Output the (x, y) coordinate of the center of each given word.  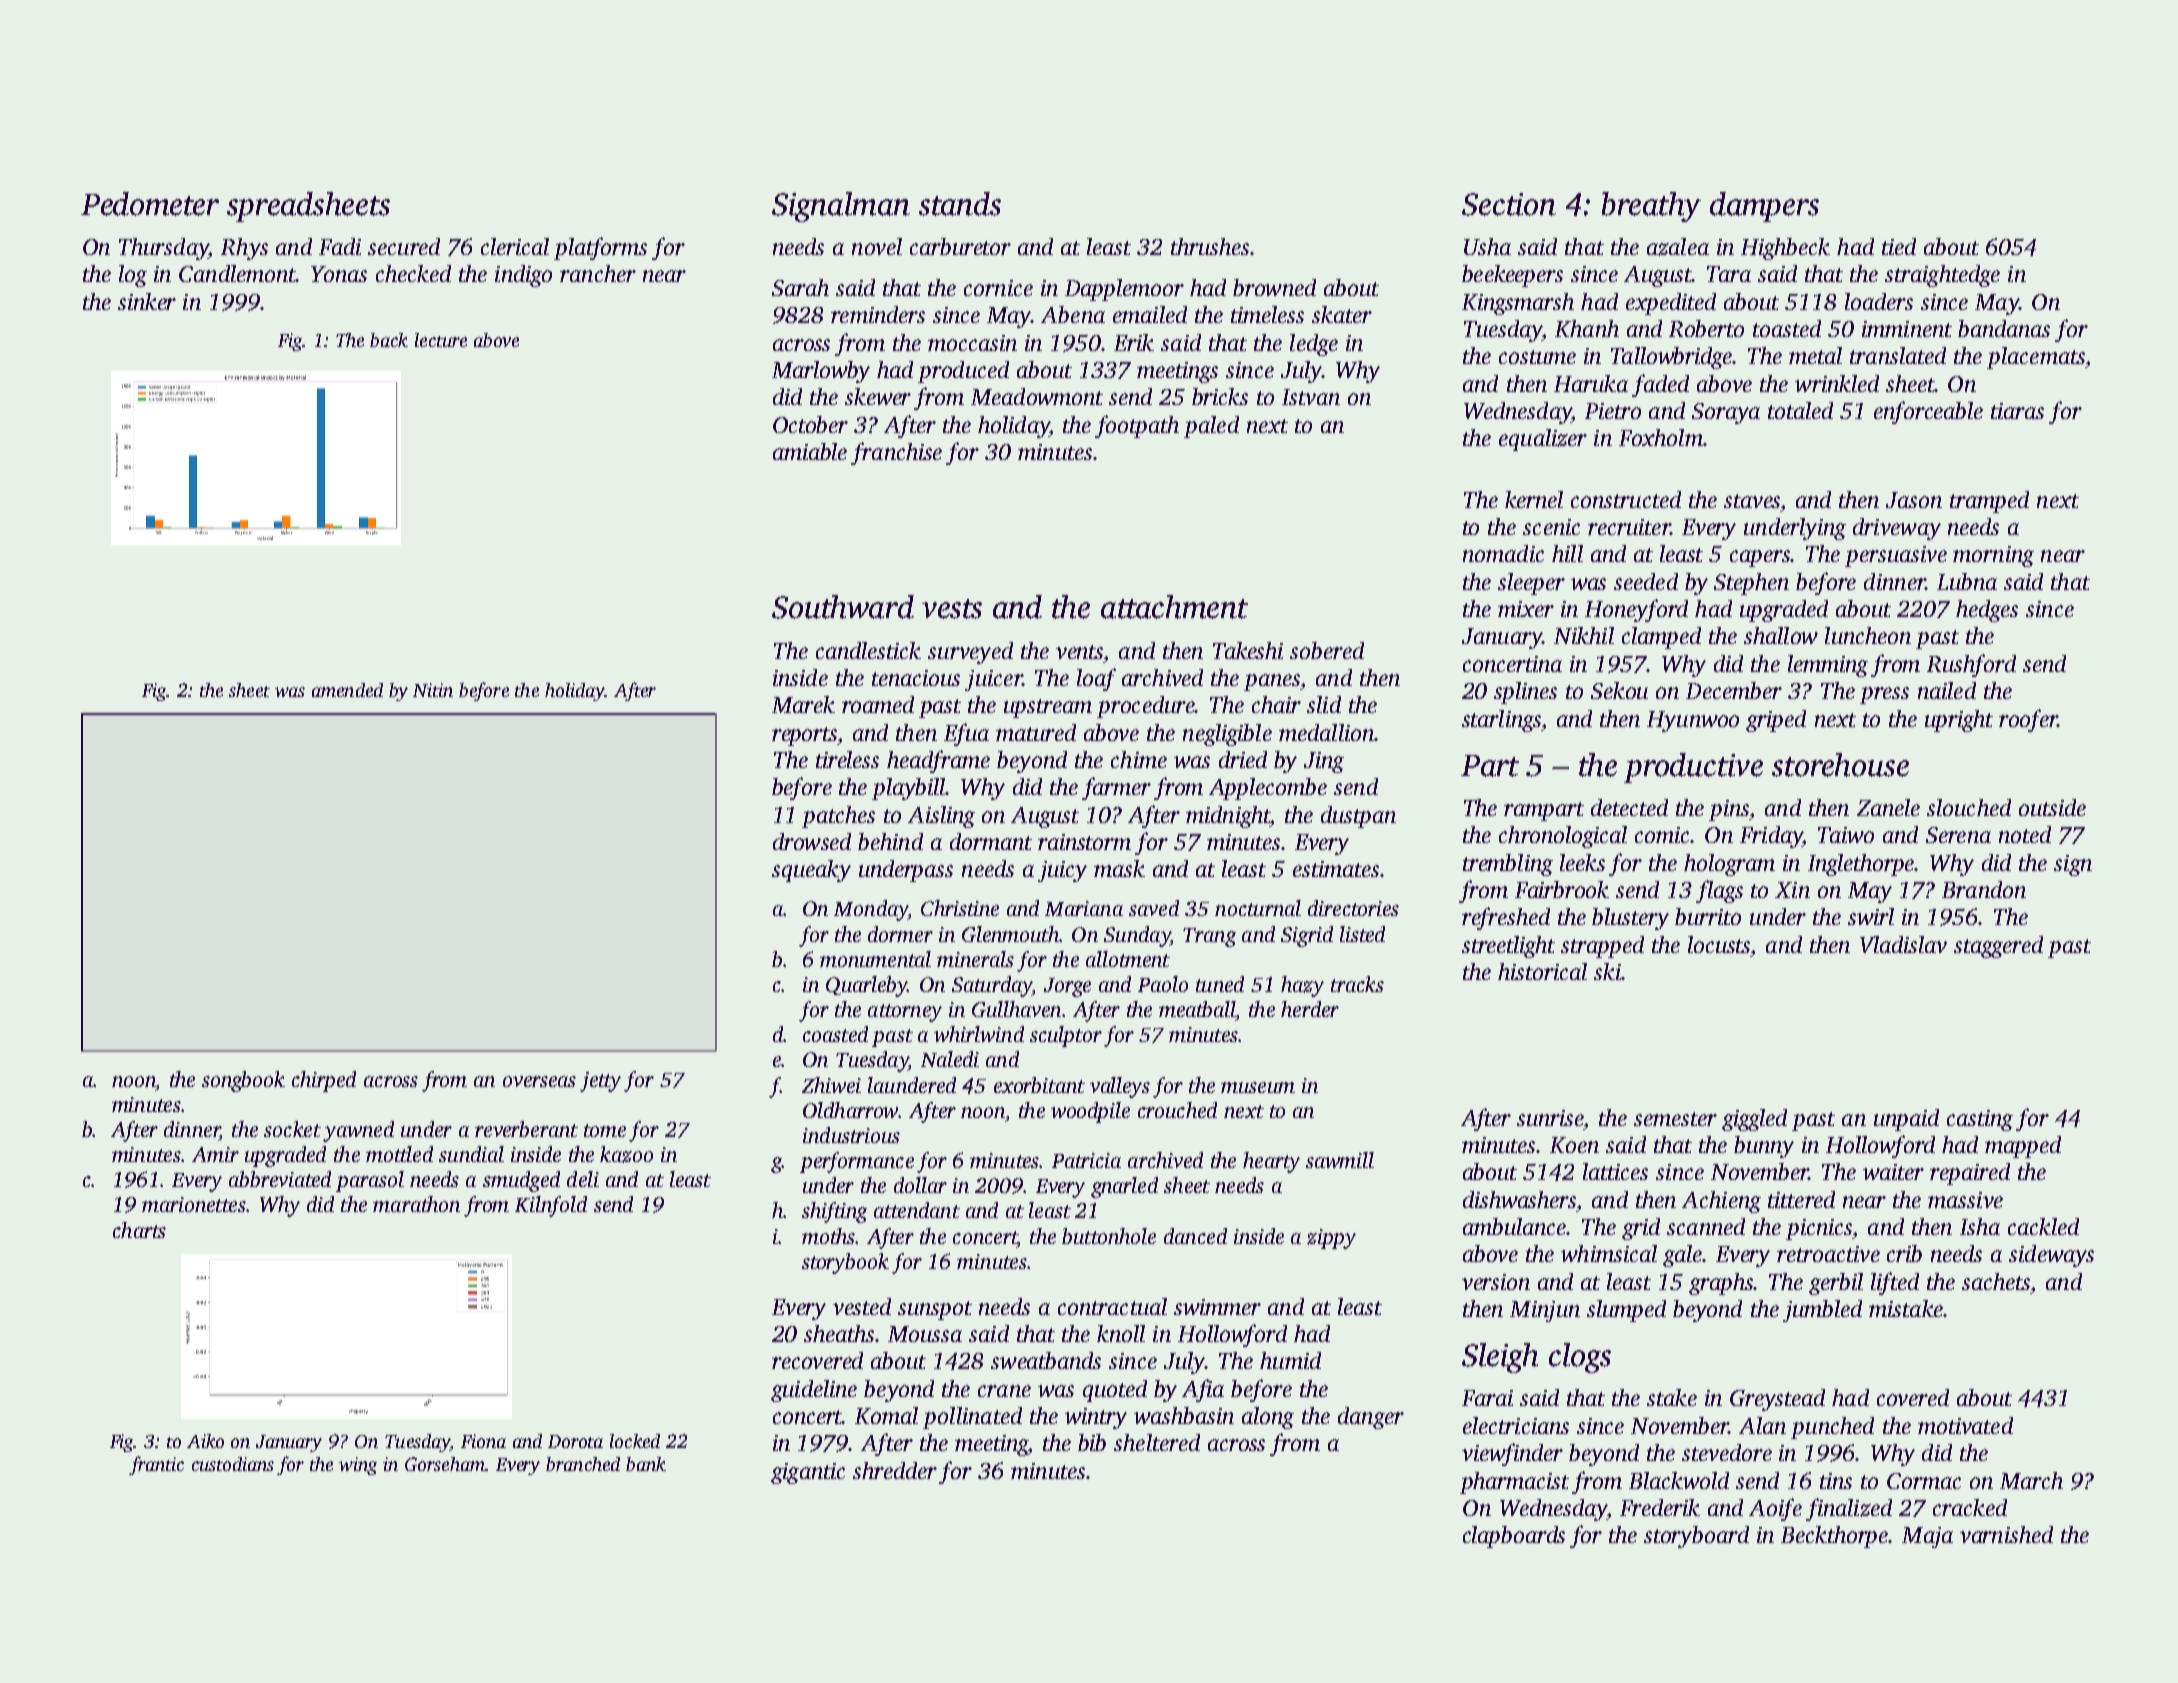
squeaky (811, 871)
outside (2052, 807)
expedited (1671, 304)
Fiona (483, 1441)
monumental (875, 959)
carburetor (960, 246)
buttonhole (1109, 1236)
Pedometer (150, 204)
